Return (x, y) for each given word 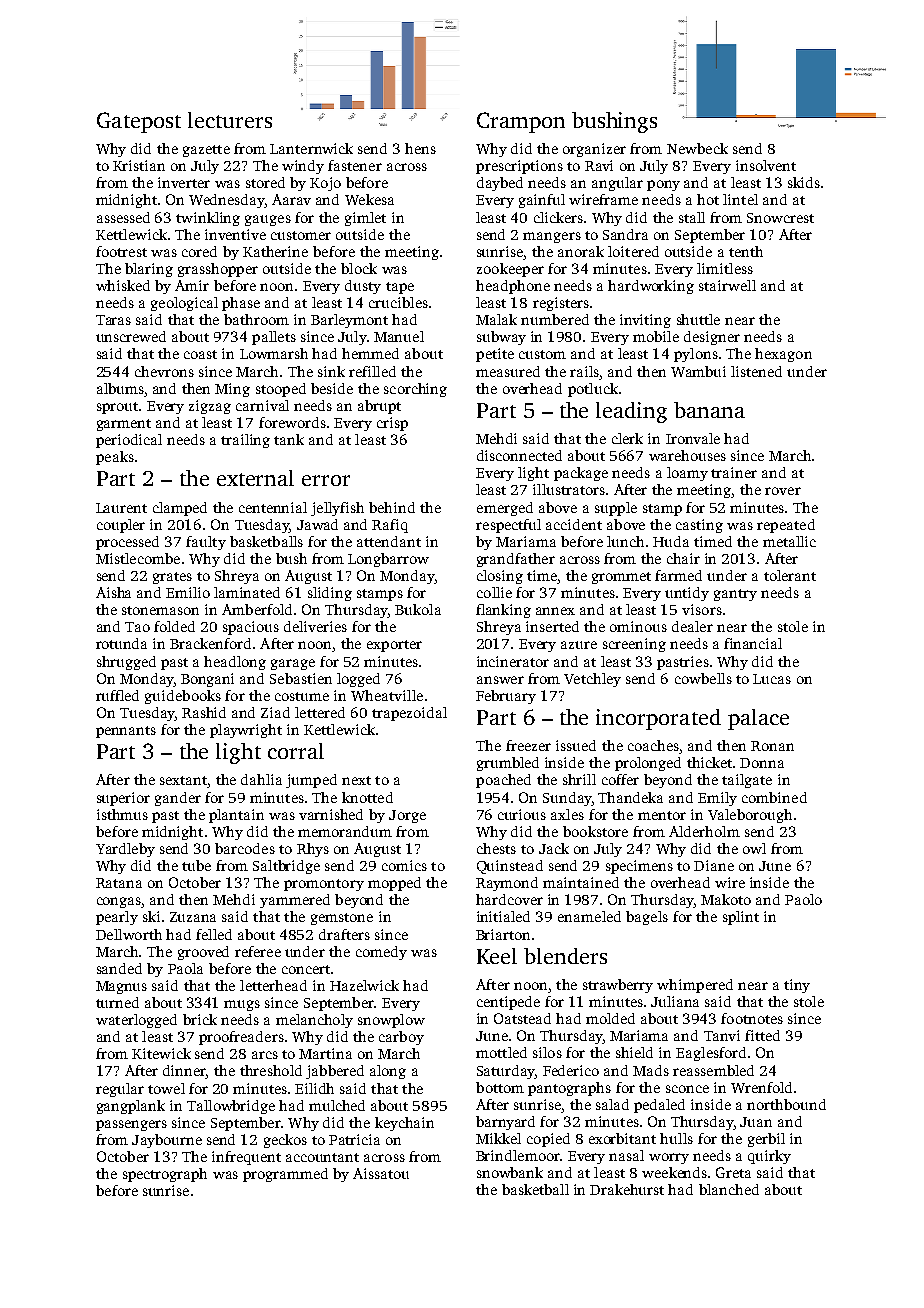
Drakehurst (627, 1189)
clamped (180, 509)
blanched (729, 1189)
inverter (184, 182)
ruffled (117, 695)
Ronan (772, 746)
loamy (687, 474)
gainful (542, 201)
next (356, 780)
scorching (415, 390)
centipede (508, 1003)
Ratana (119, 883)
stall (692, 217)
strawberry (618, 986)
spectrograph (165, 1175)
